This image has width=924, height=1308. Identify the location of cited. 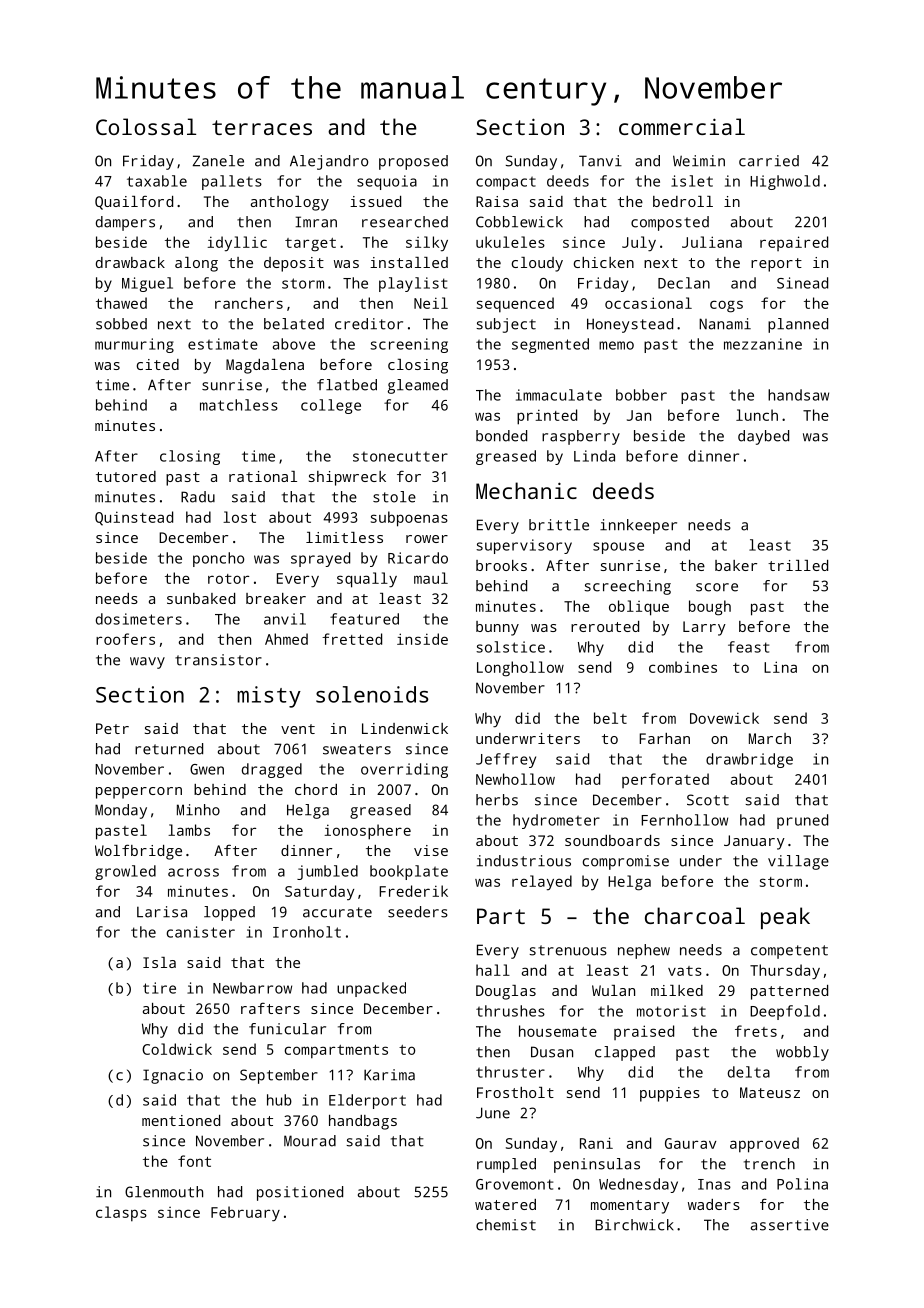
(158, 364).
